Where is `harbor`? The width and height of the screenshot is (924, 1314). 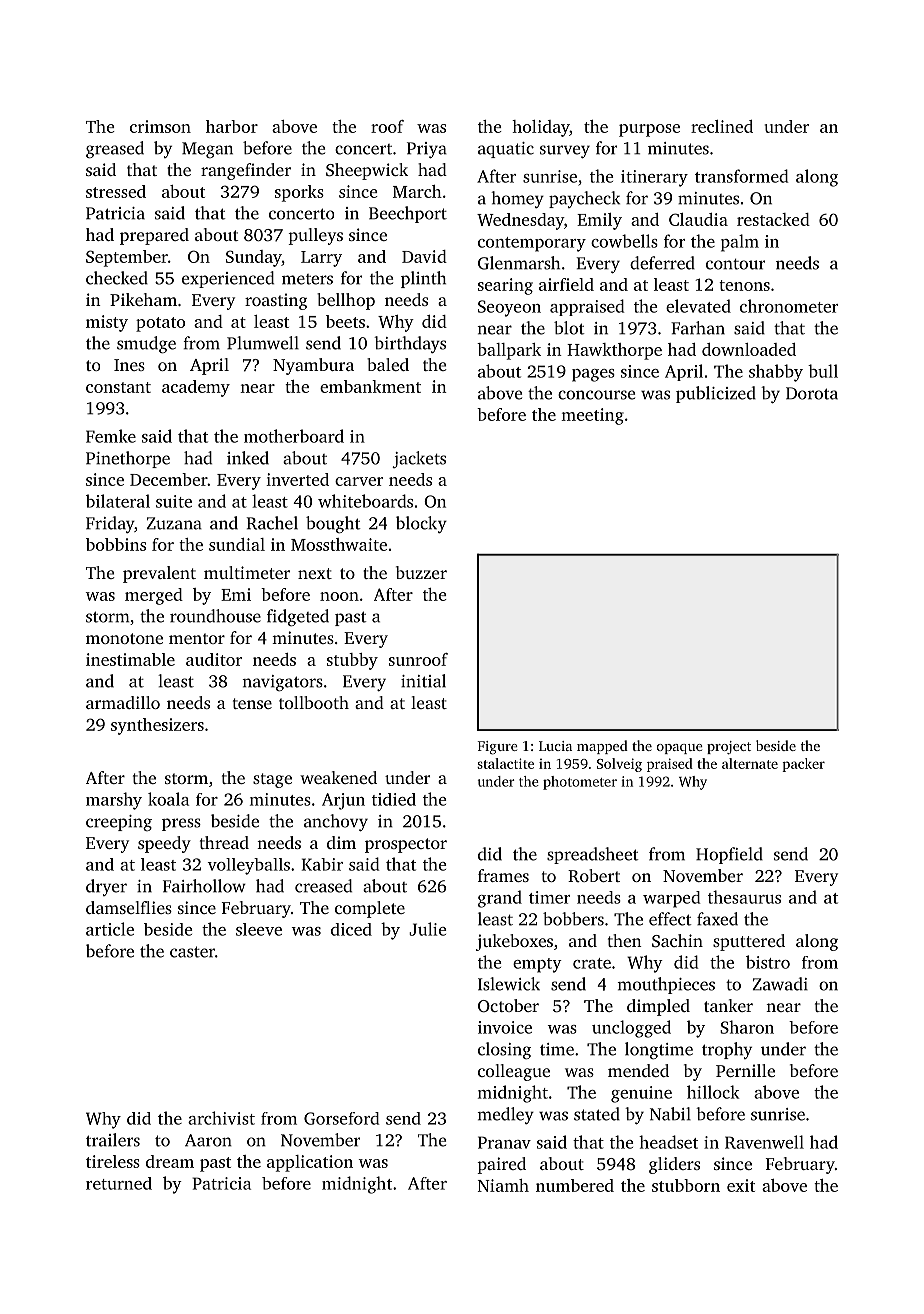 harbor is located at coordinates (232, 126).
